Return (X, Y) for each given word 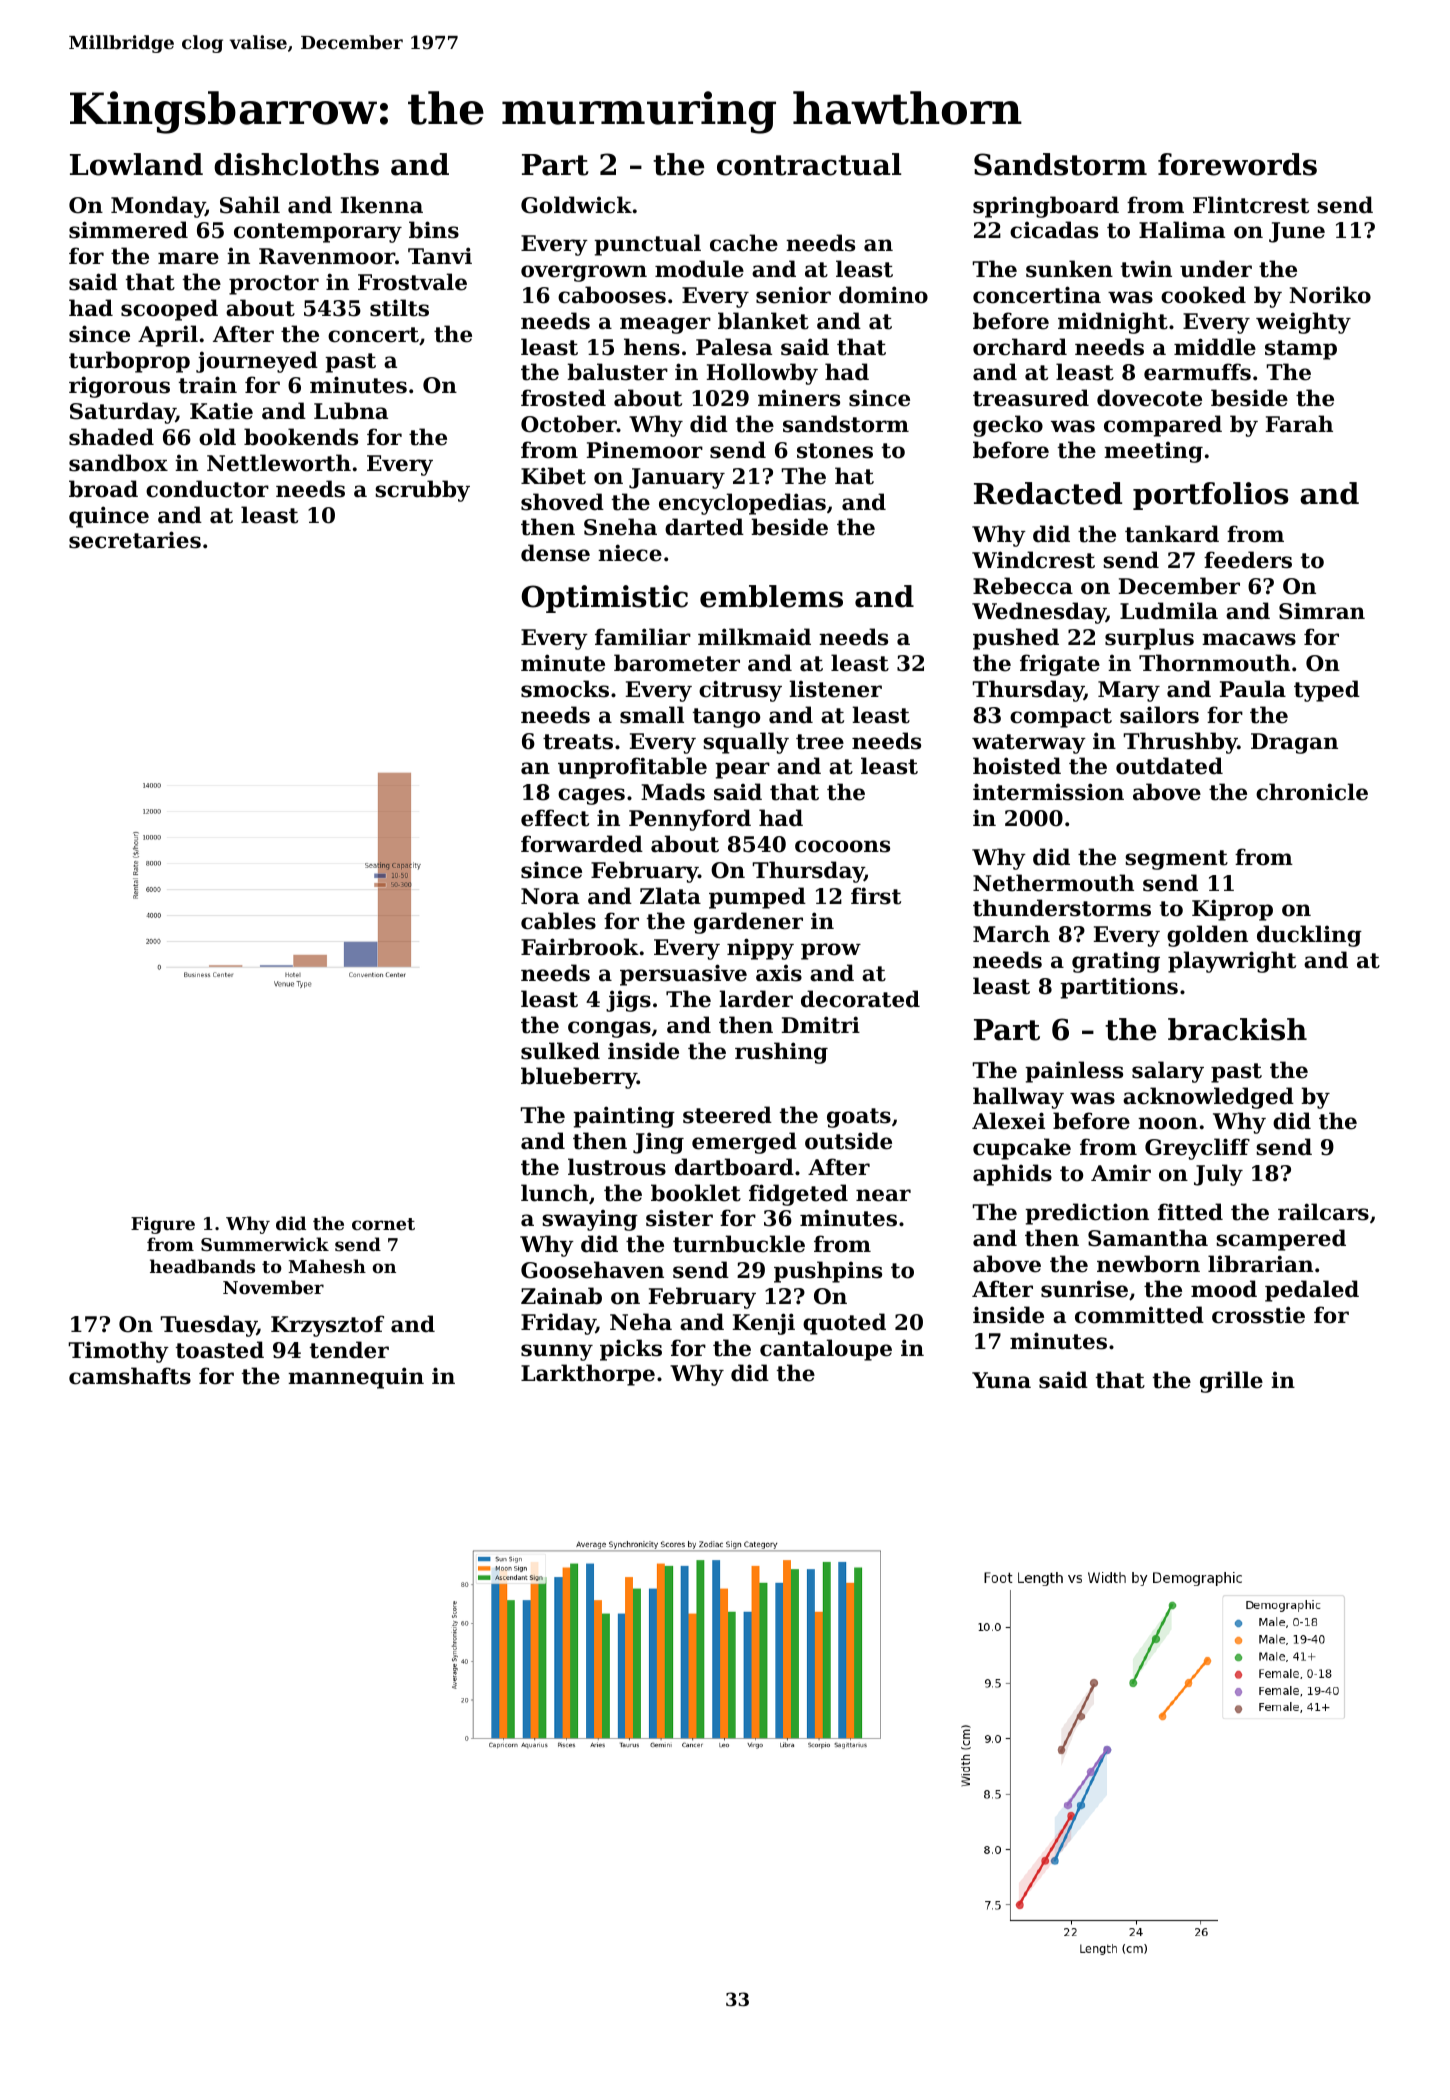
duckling (1309, 936)
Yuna (1001, 1380)
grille (1231, 1382)
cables (558, 921)
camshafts (130, 1376)
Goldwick (576, 205)
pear (742, 770)
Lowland (136, 164)
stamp (1301, 350)
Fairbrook (580, 947)
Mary (1129, 691)
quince (109, 517)
